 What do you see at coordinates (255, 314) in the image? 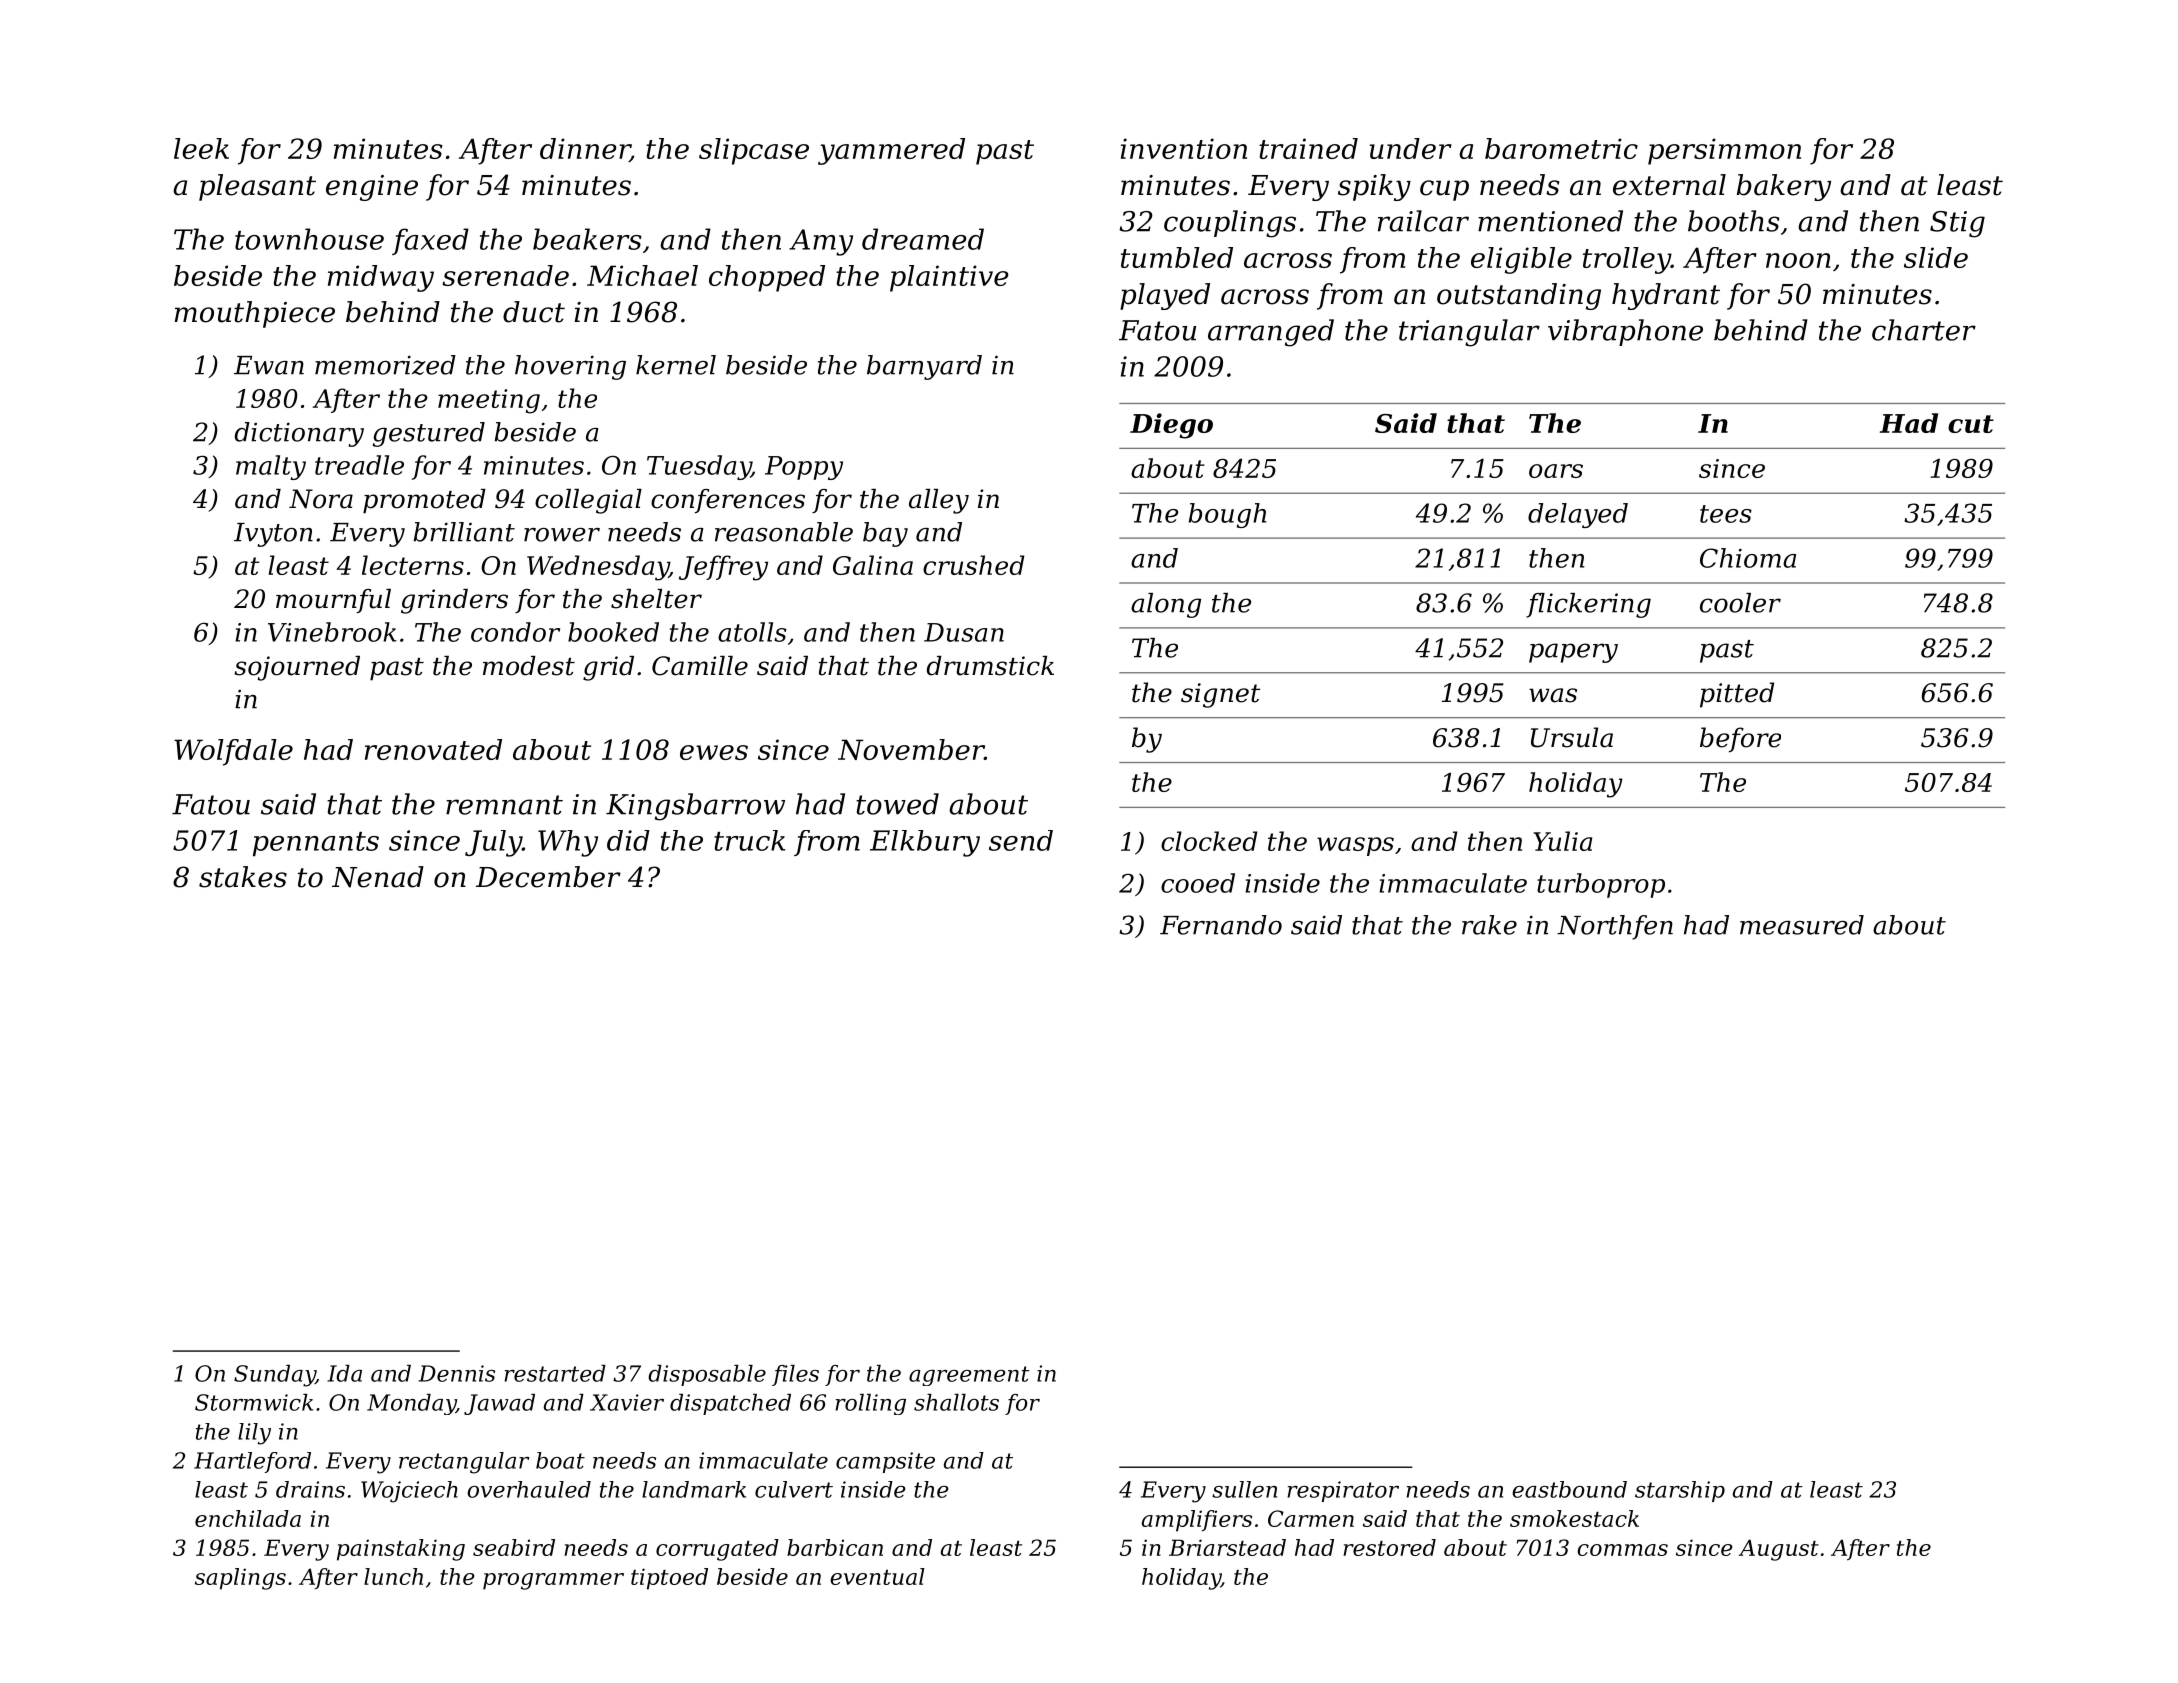
I see `mouthpiece` at bounding box center [255, 314].
